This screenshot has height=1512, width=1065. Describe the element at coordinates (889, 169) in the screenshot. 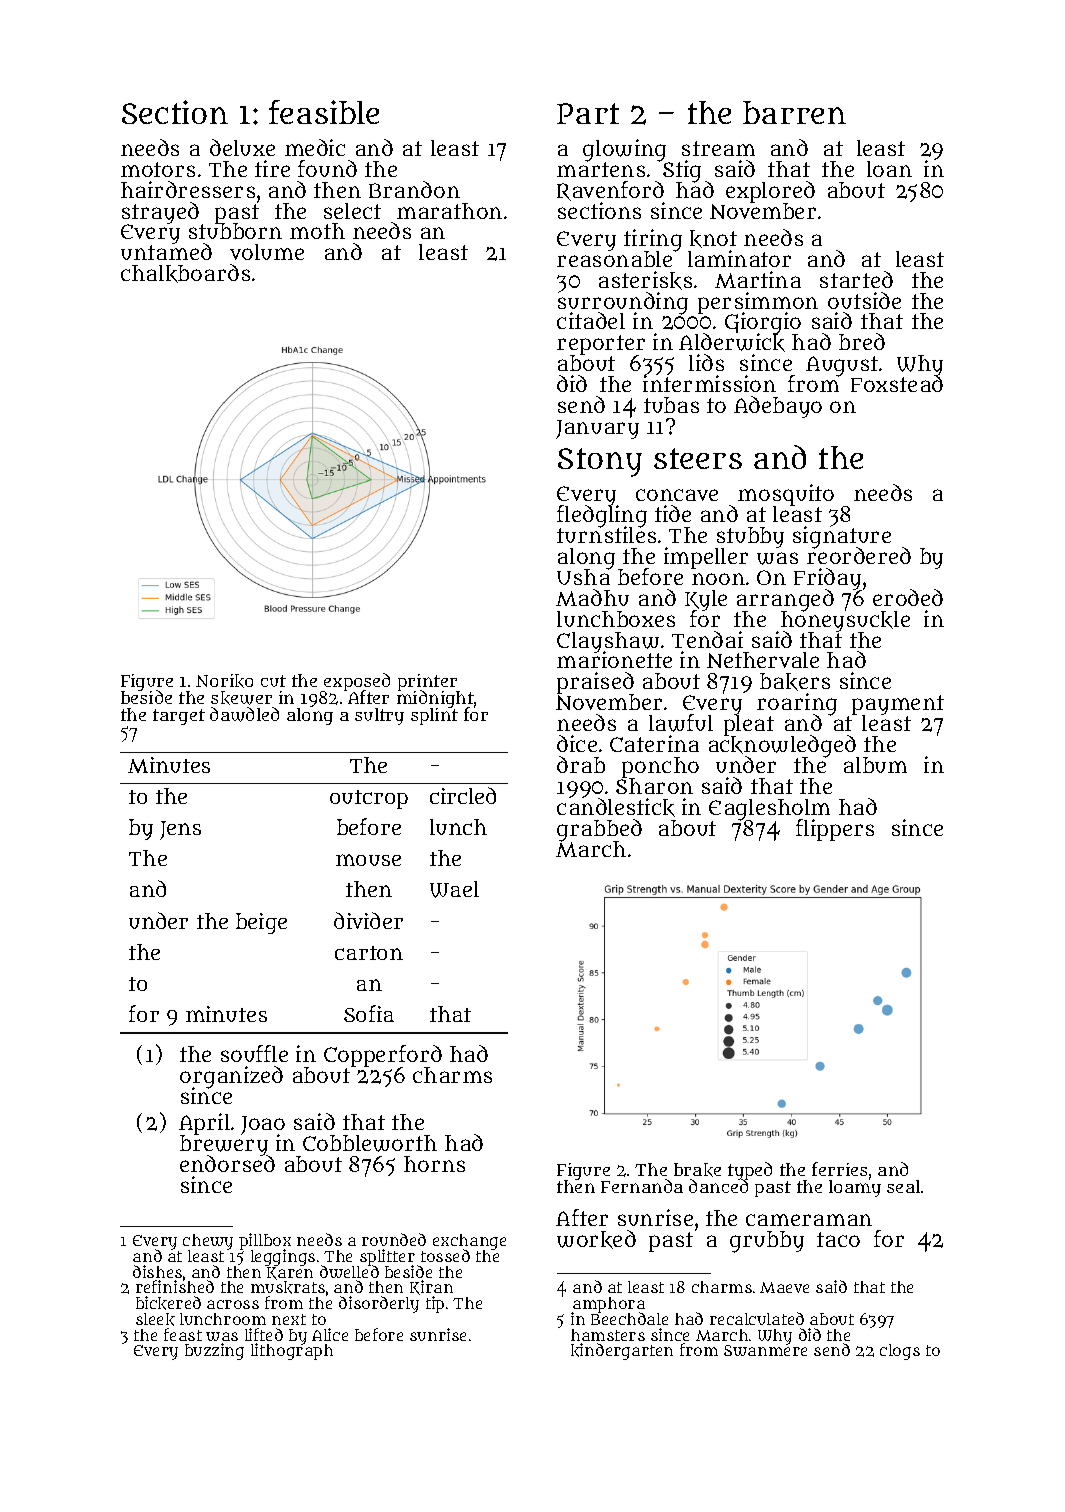

I see `loan` at that location.
